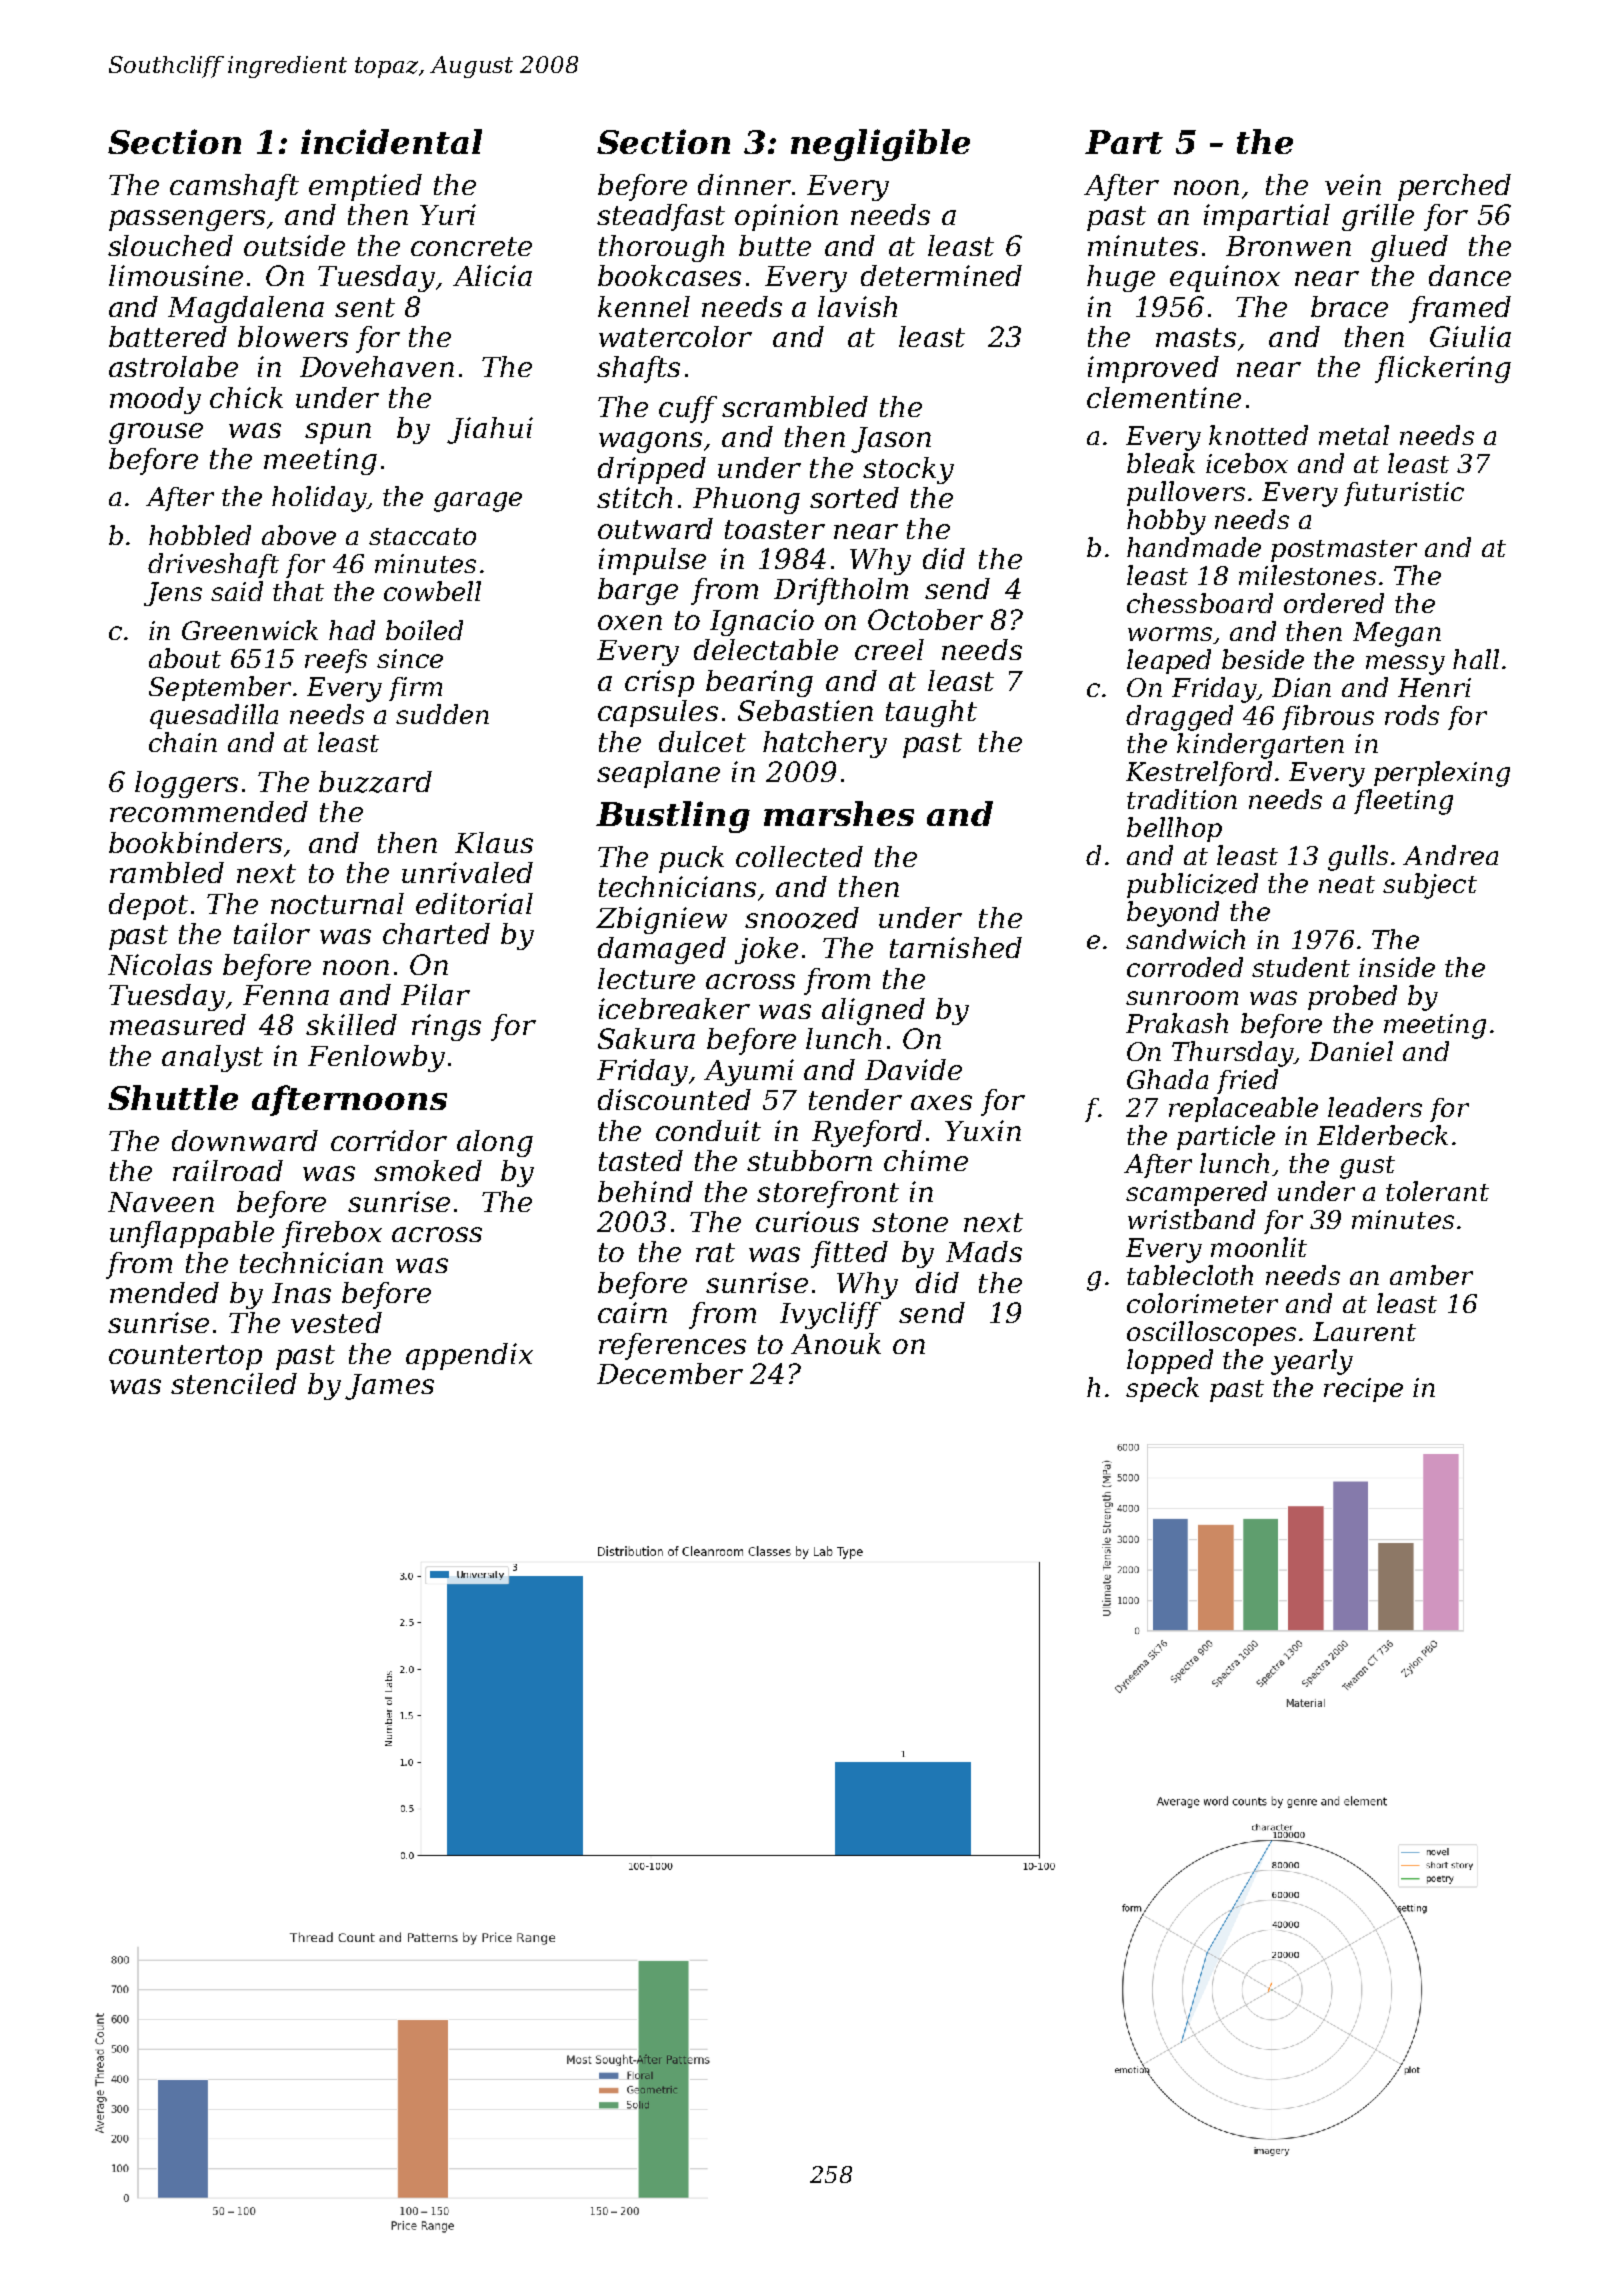 This document has height=2292, width=1620. What do you see at coordinates (391, 141) in the document?
I see `incidental` at bounding box center [391, 141].
